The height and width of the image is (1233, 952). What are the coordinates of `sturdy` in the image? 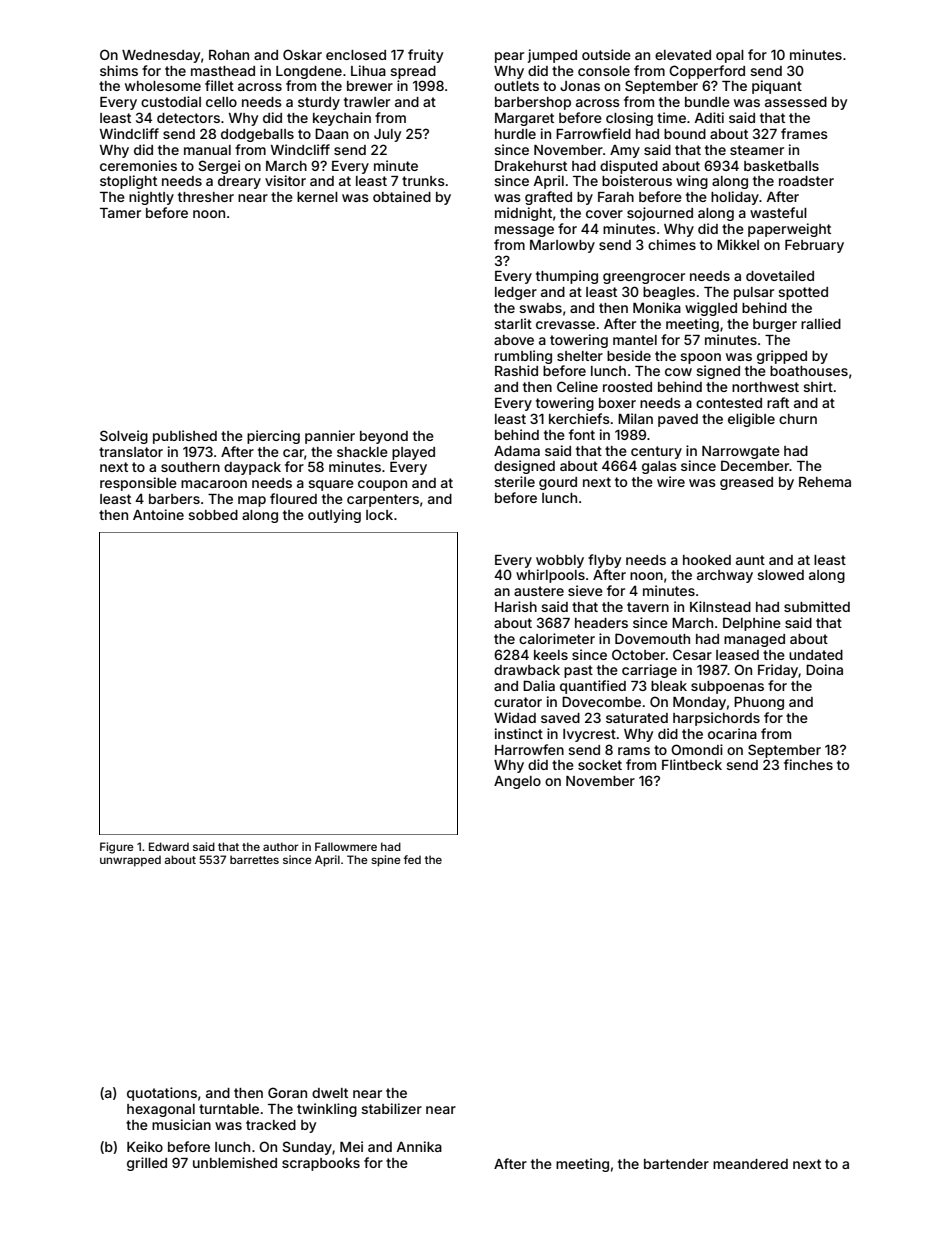 It's located at (319, 103).
